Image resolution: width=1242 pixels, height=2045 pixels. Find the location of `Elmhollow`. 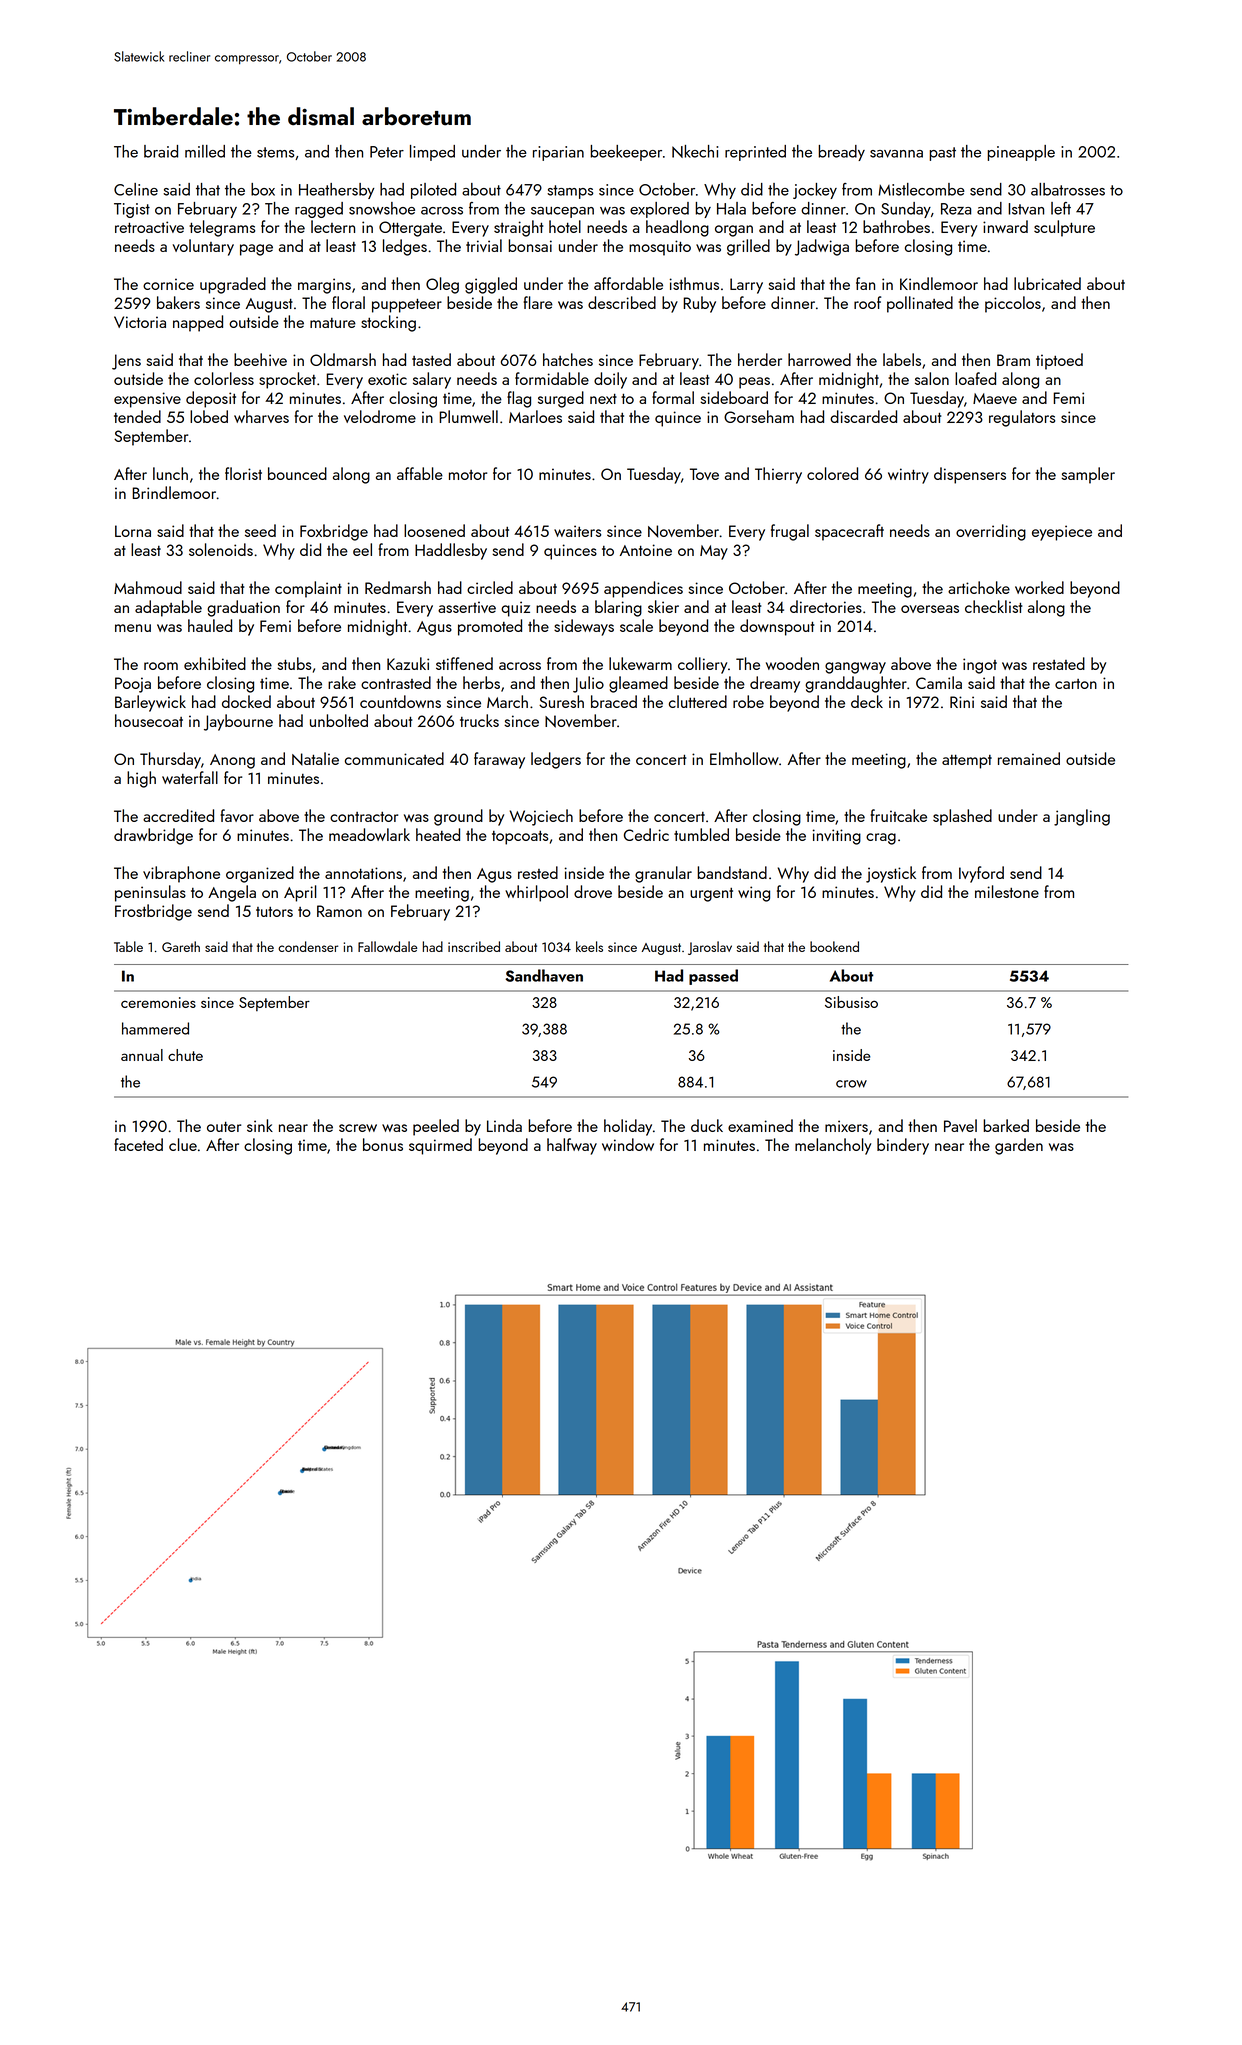

Elmhollow is located at coordinates (744, 758).
